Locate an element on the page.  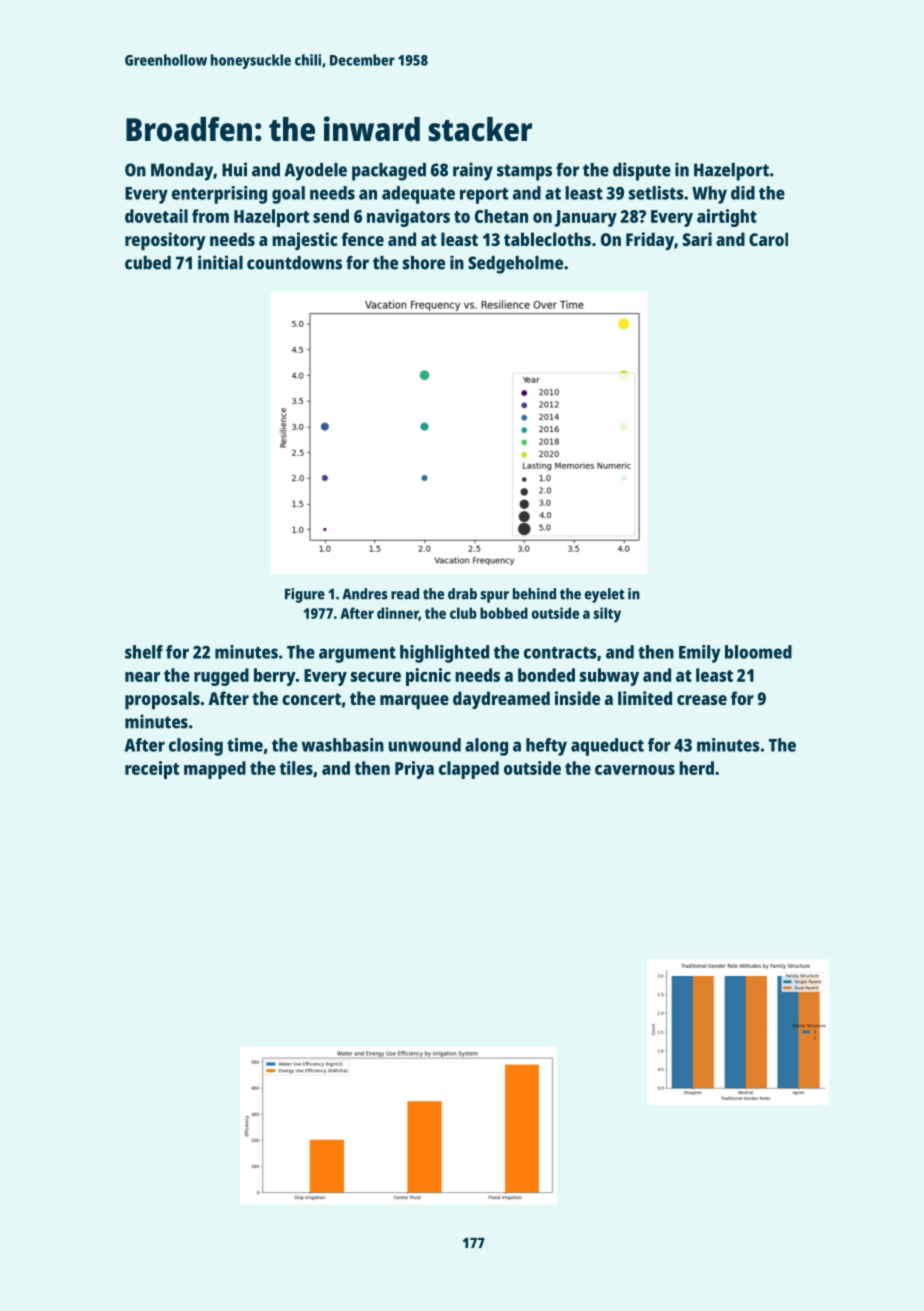
initial is located at coordinates (220, 262).
